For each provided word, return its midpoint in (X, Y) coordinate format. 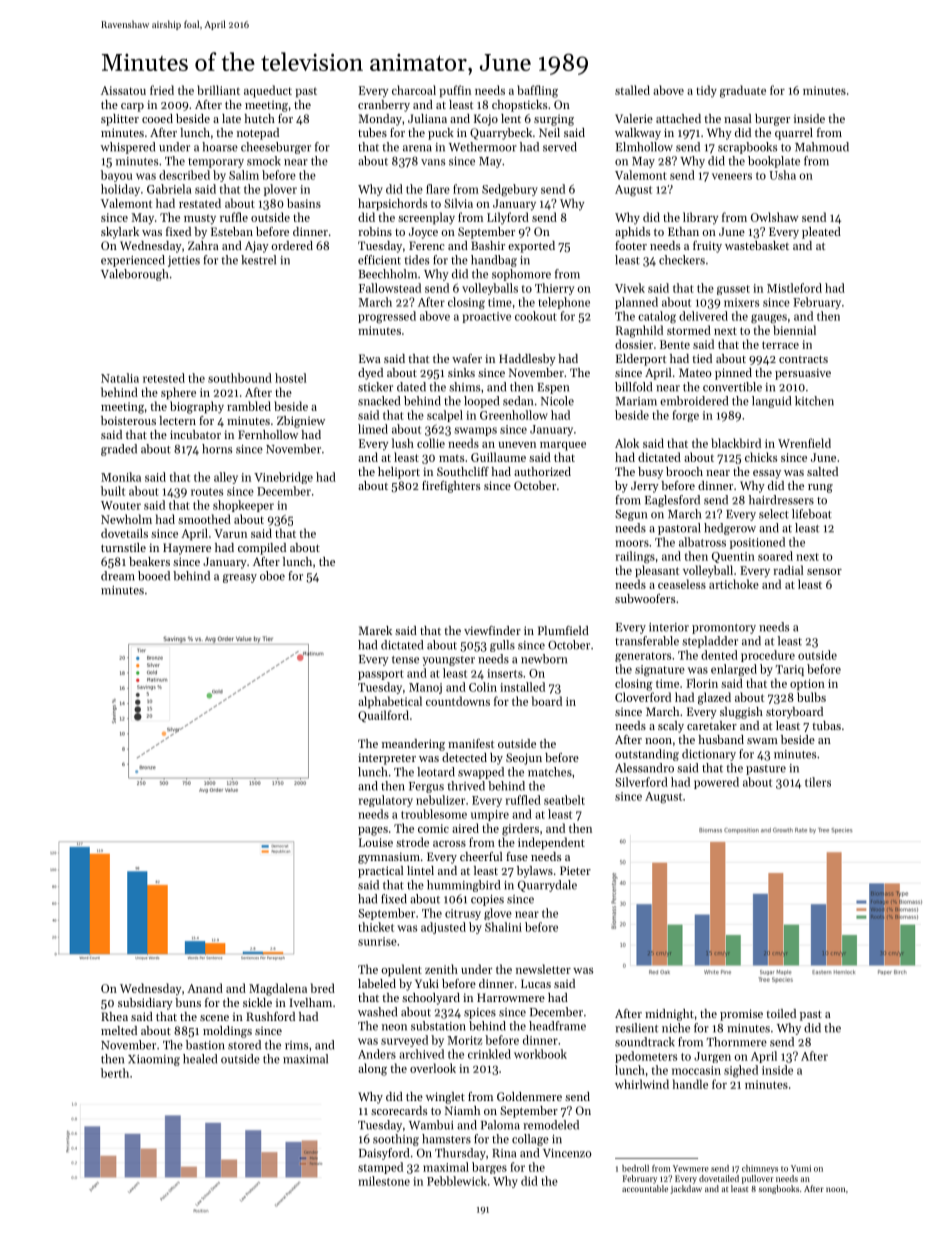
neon (394, 1027)
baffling (537, 91)
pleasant (657, 571)
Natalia (120, 378)
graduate (743, 91)
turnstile (123, 547)
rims (296, 1045)
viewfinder (492, 630)
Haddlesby (527, 360)
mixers (741, 302)
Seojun (524, 759)
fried (162, 90)
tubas (826, 725)
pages (373, 831)
